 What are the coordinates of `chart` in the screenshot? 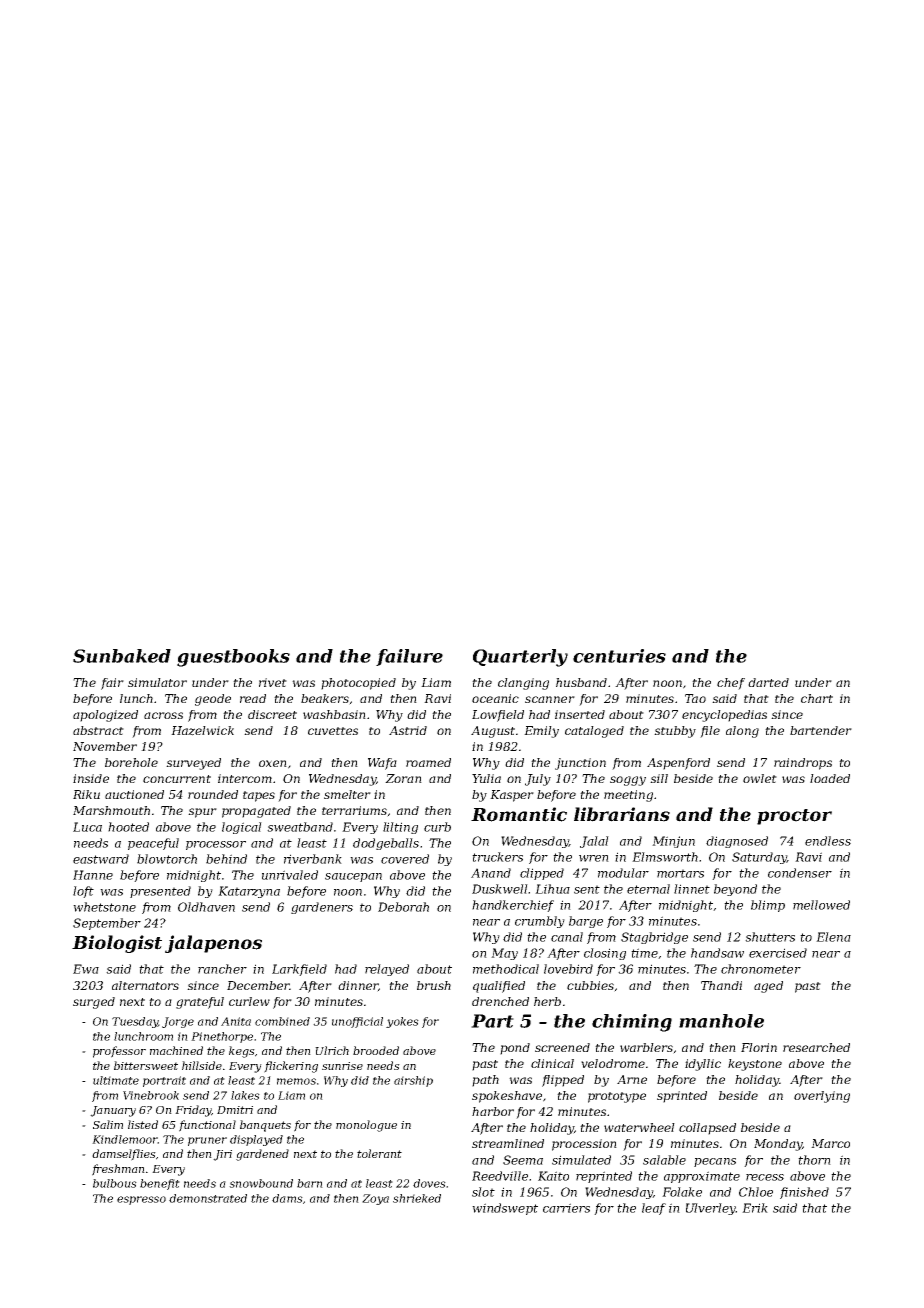 It's located at (817, 698).
